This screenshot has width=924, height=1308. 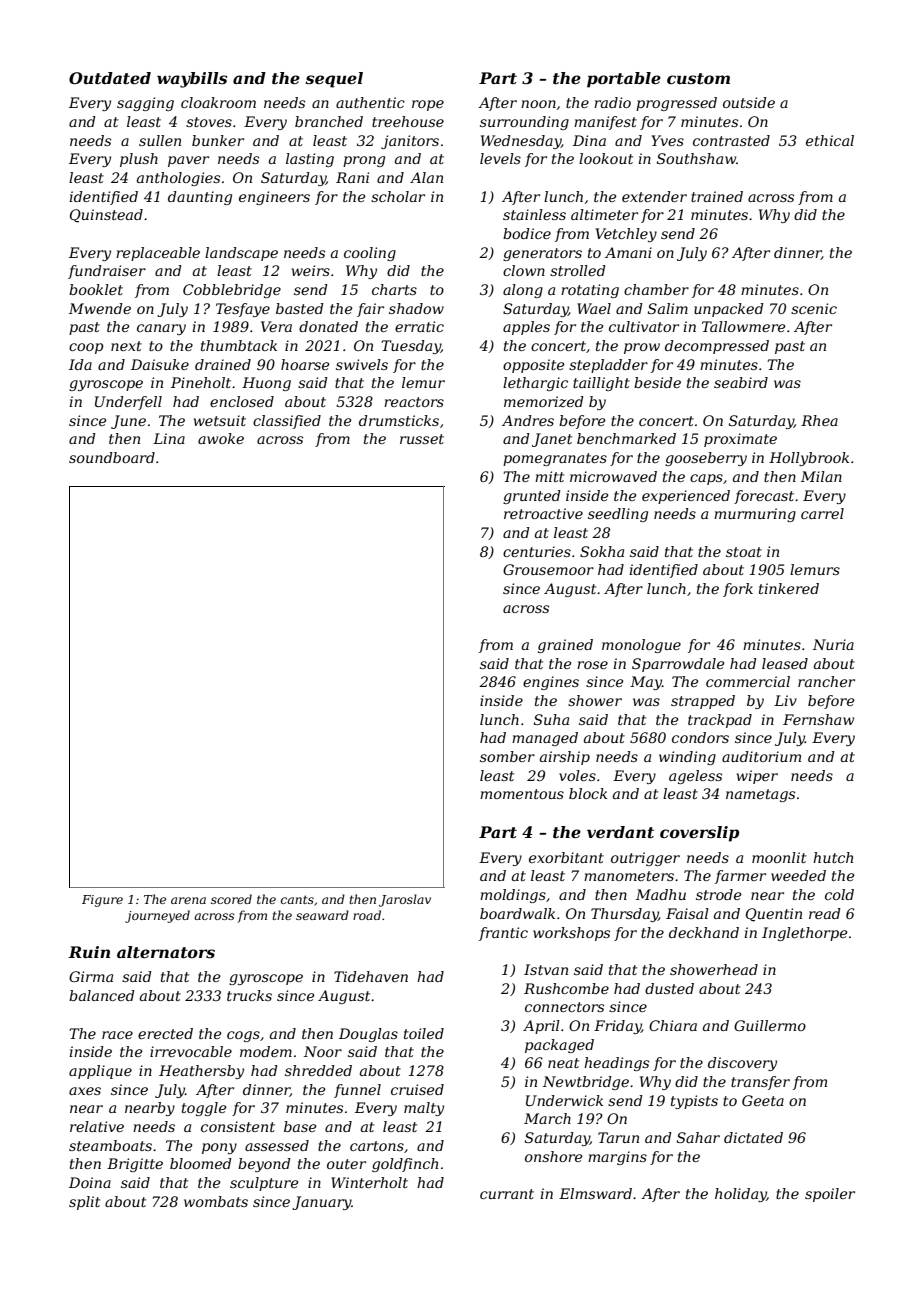 I want to click on Ruin, so click(x=89, y=952).
